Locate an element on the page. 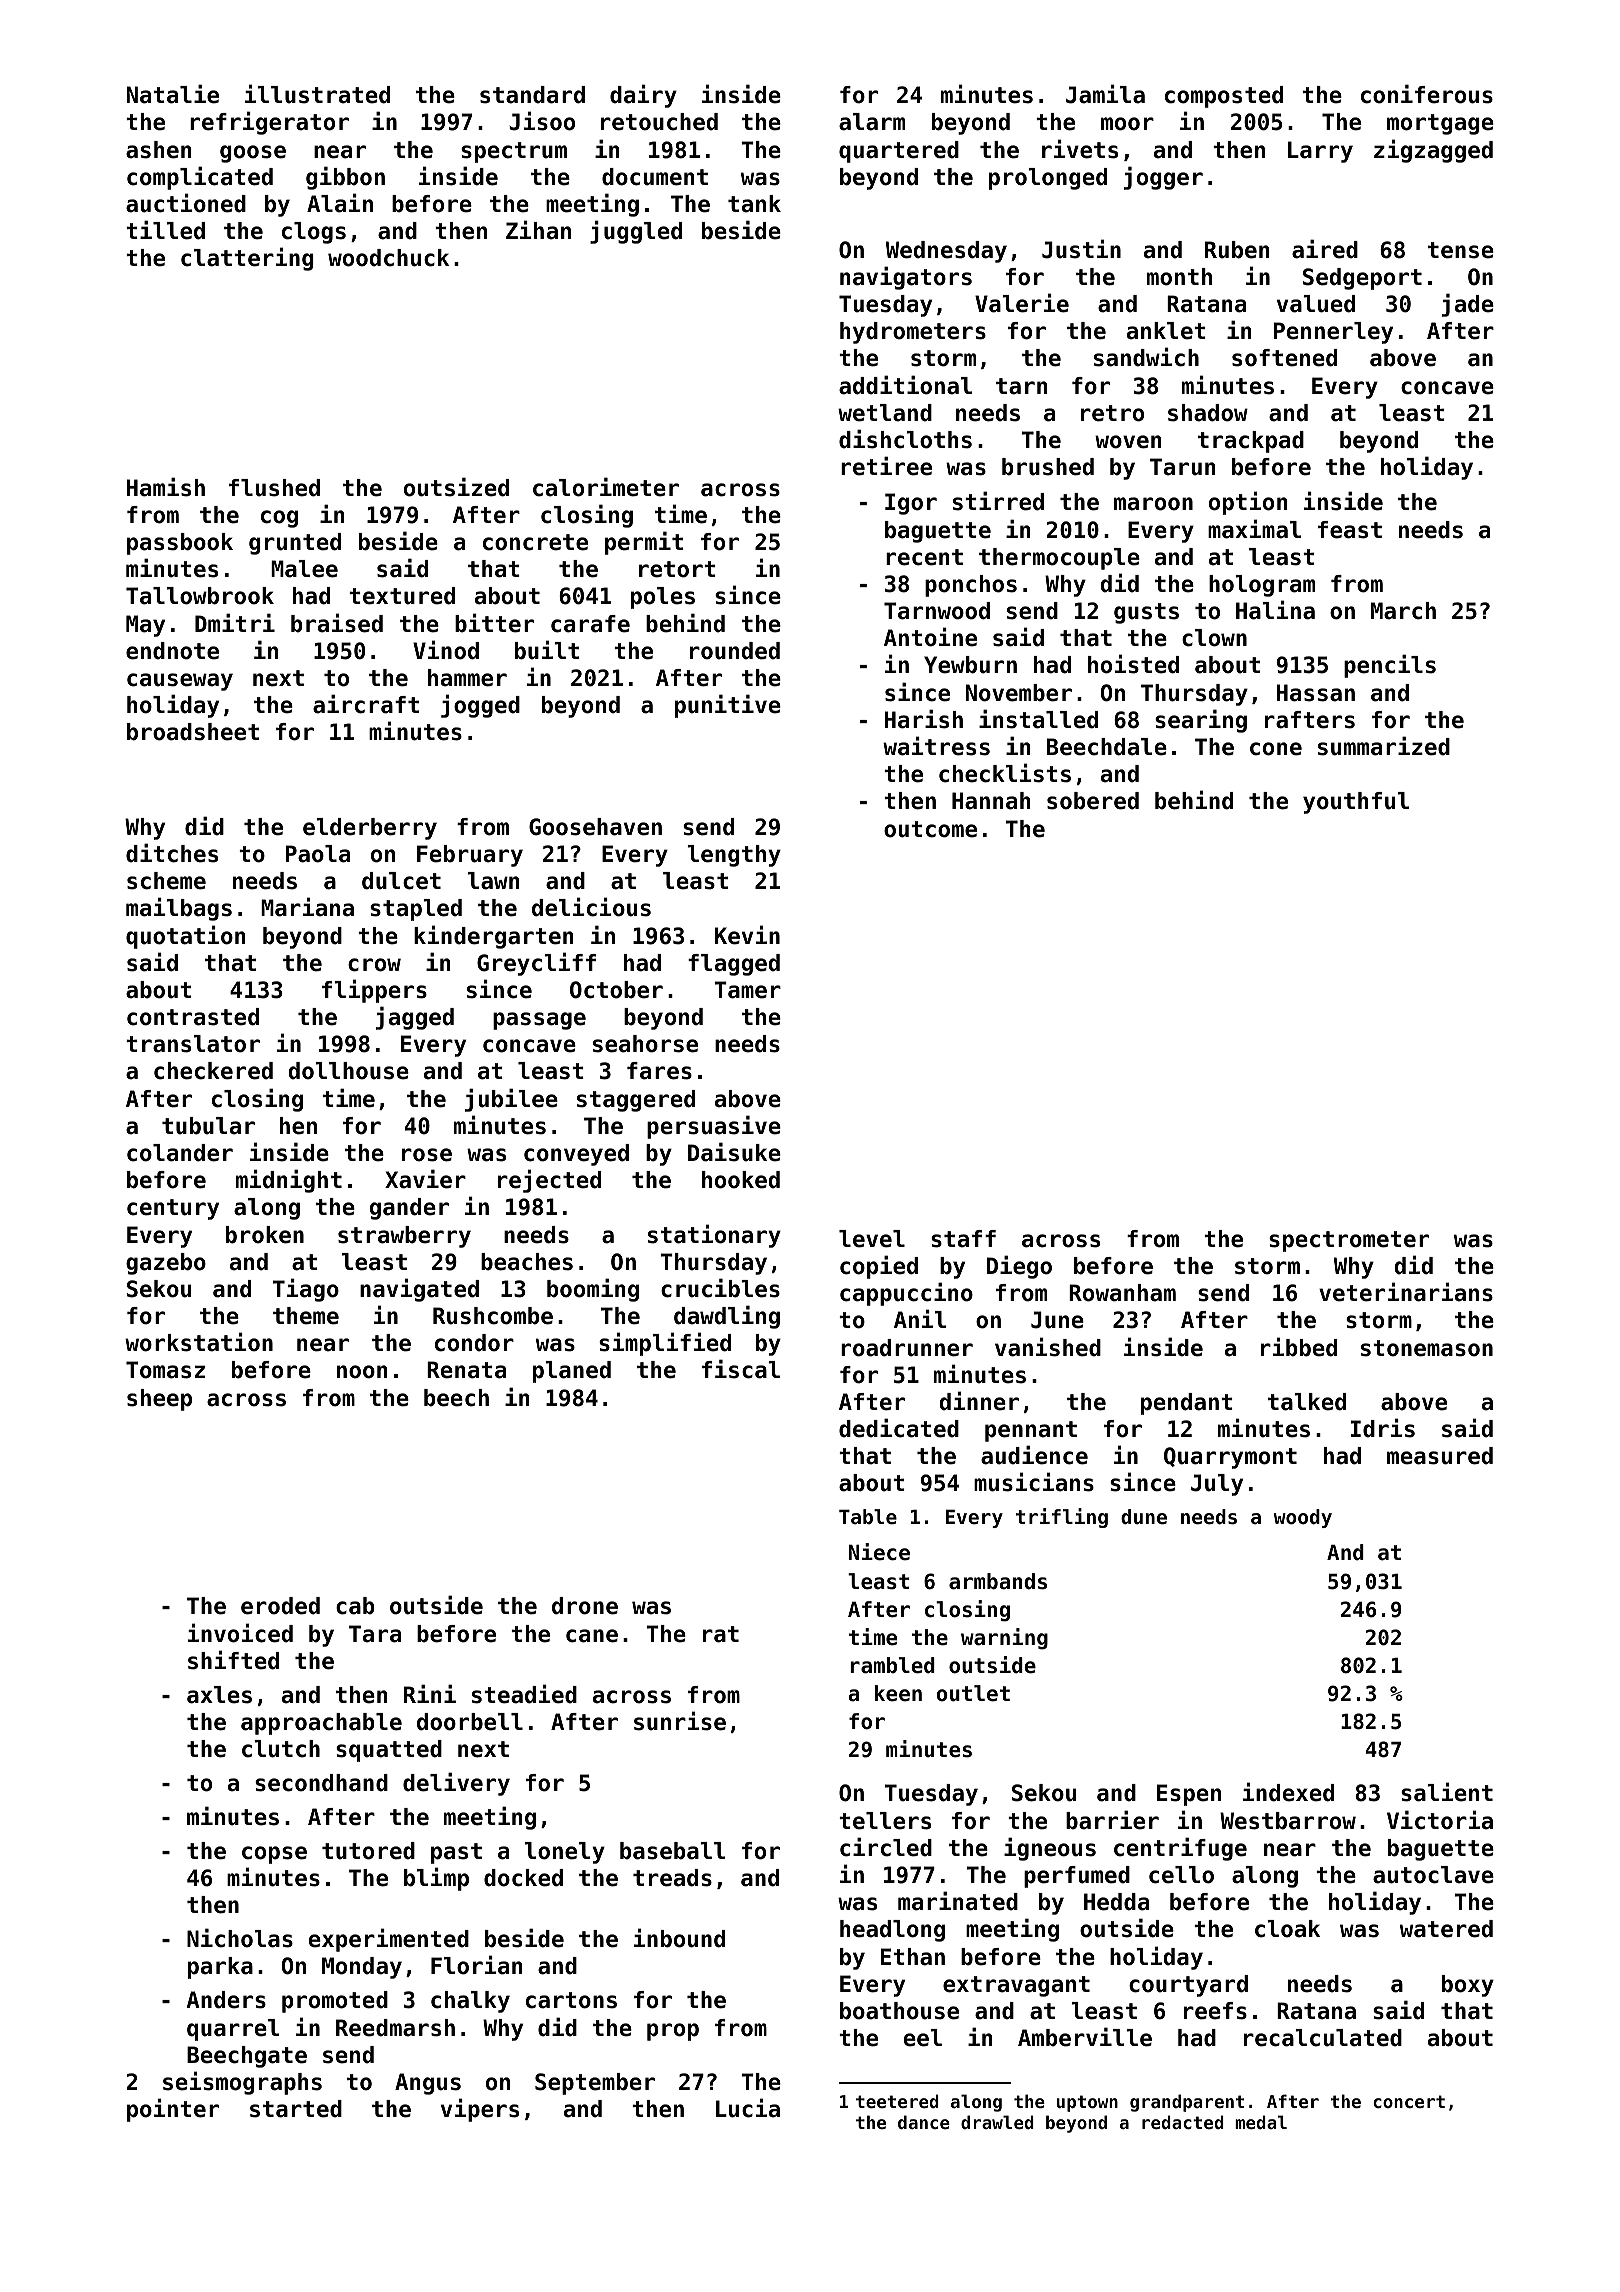  passage is located at coordinates (539, 1021).
